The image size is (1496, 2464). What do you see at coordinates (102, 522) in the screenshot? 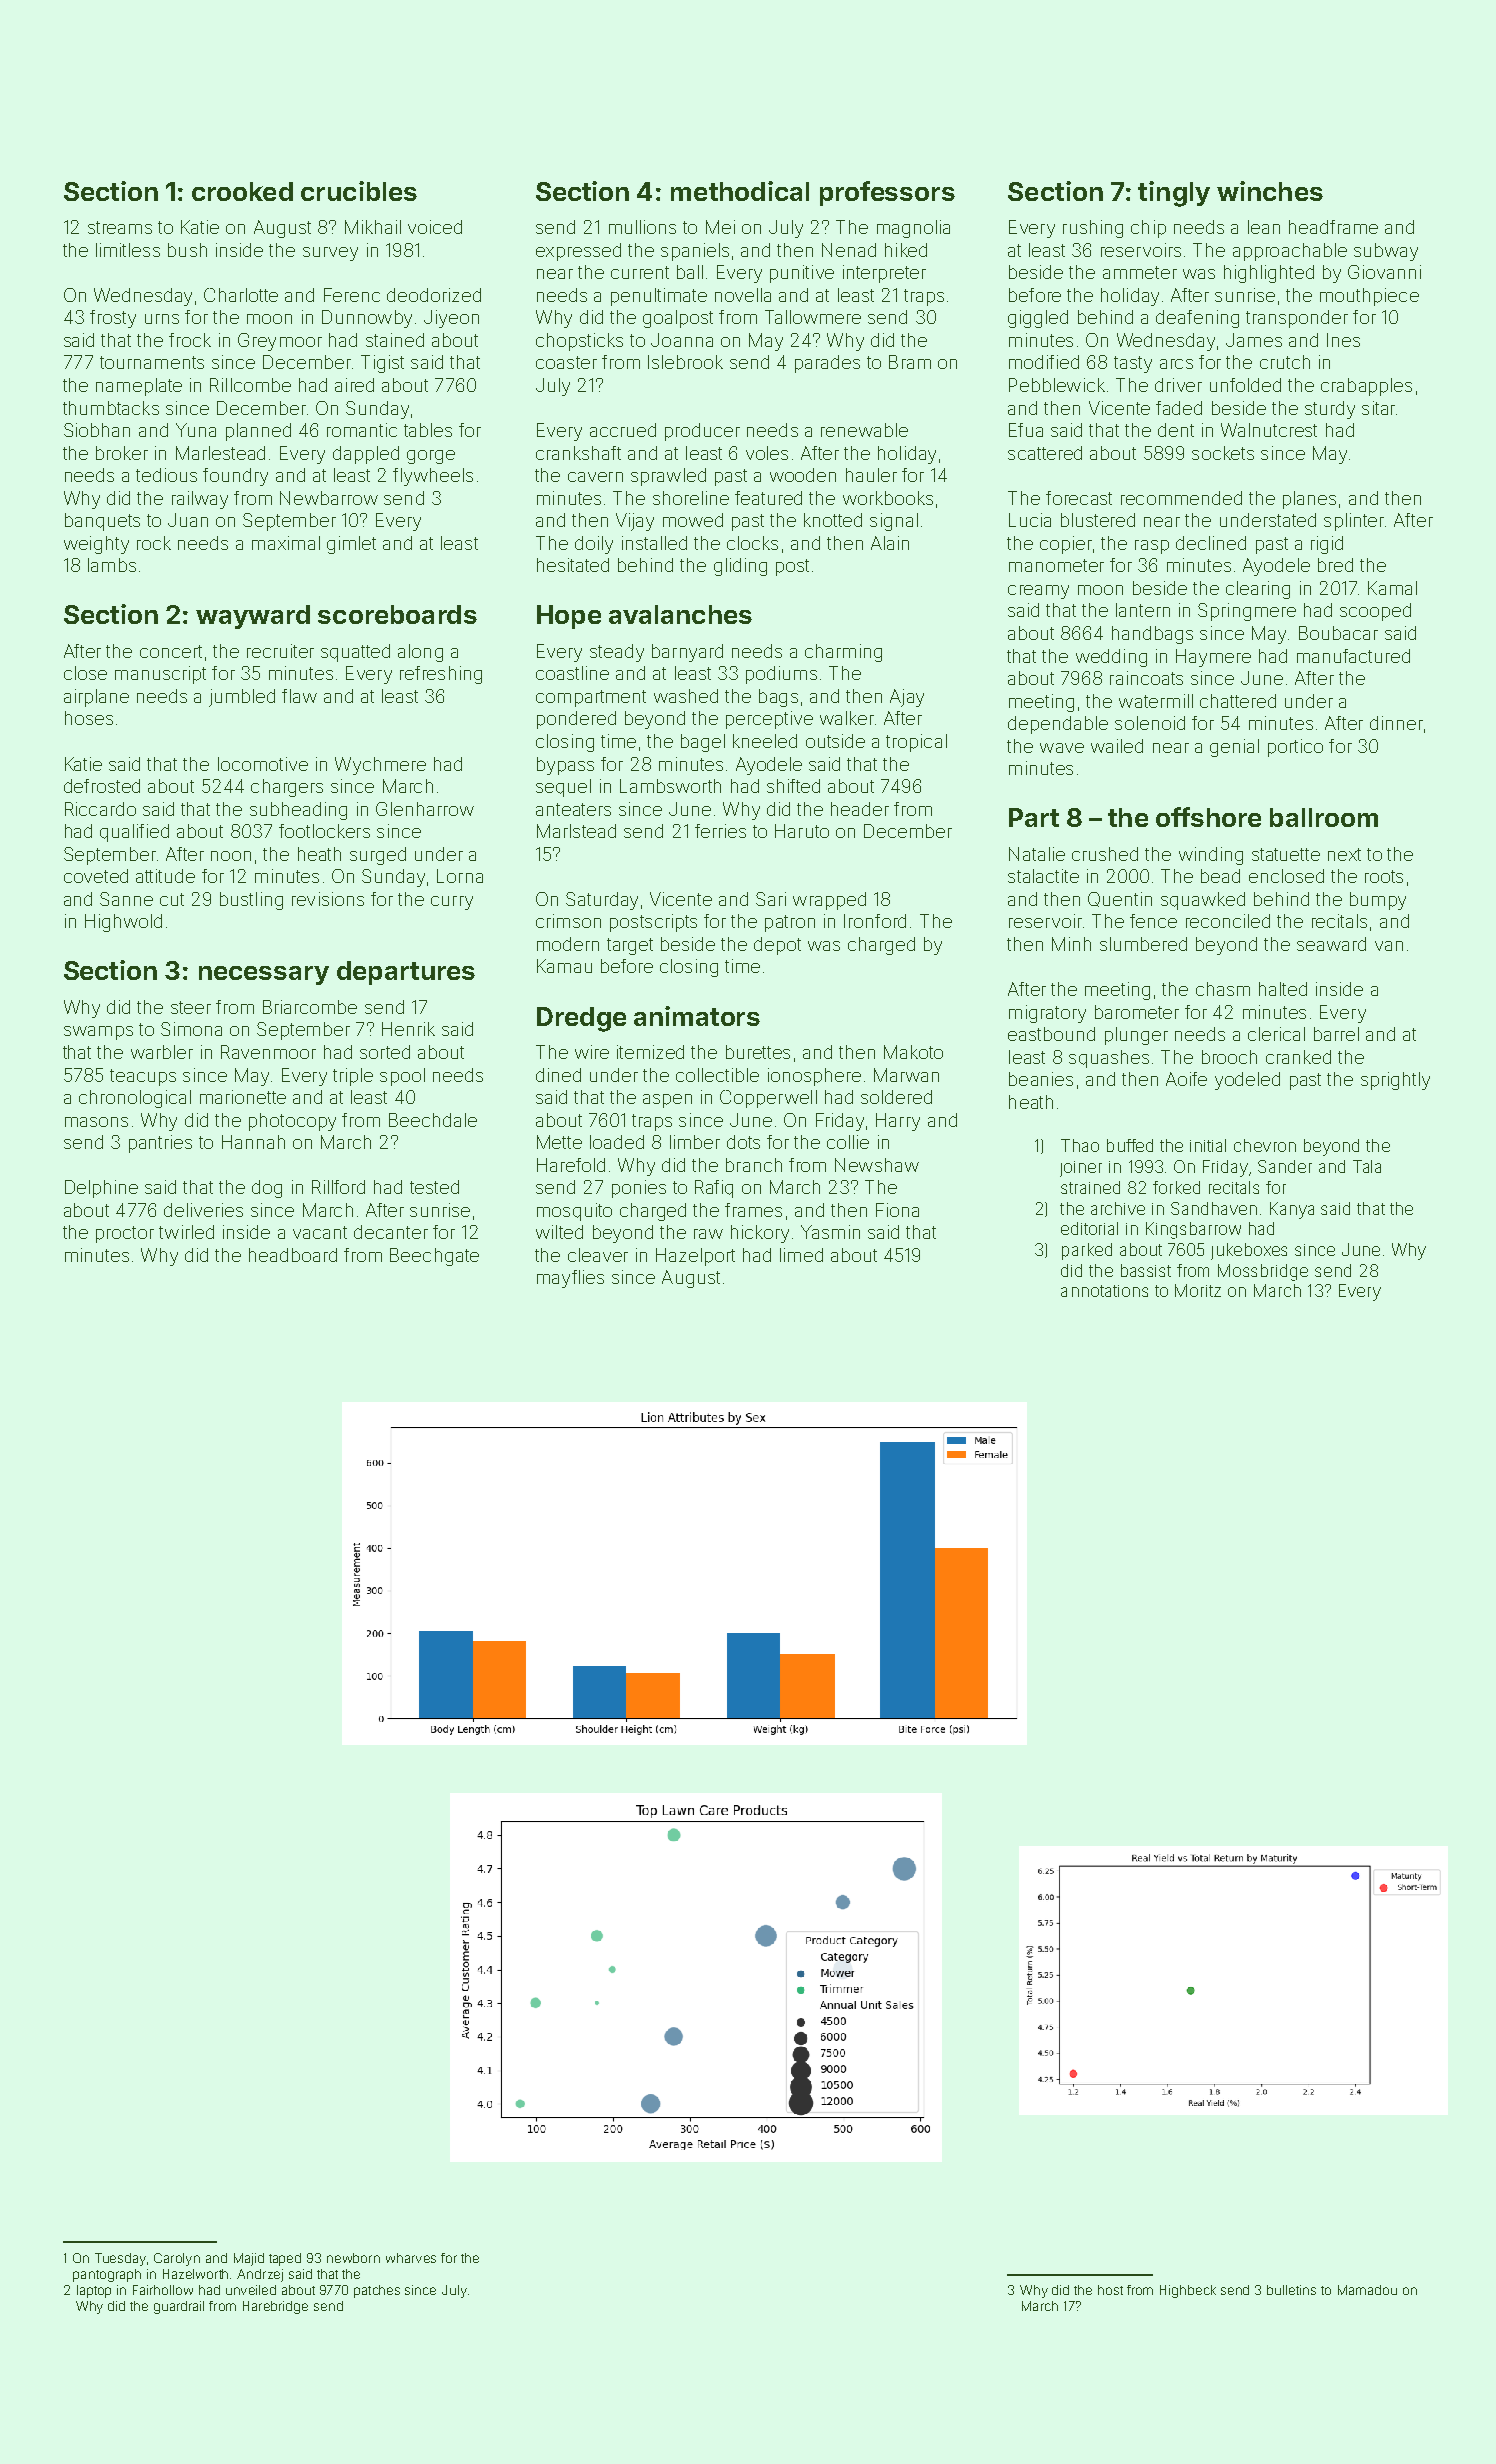
I see `banquets` at bounding box center [102, 522].
